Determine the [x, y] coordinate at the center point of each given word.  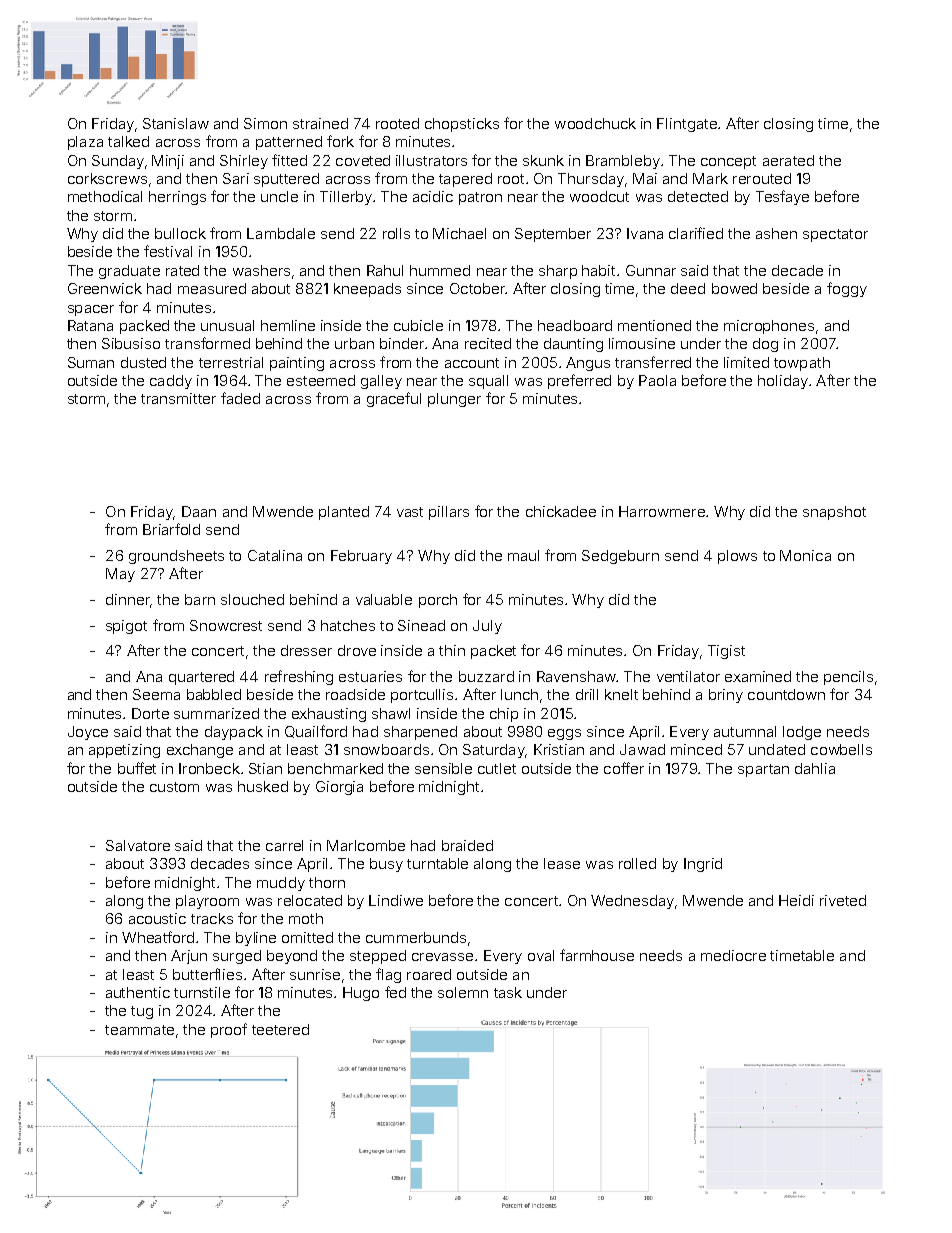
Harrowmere [662, 511]
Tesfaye [782, 197]
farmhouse [597, 955]
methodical [105, 196]
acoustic [157, 918]
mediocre [733, 955]
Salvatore [138, 845]
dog [765, 345]
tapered [465, 180]
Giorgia [339, 788]
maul [523, 555]
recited [488, 343]
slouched [252, 599]
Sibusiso [131, 343]
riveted [843, 900]
